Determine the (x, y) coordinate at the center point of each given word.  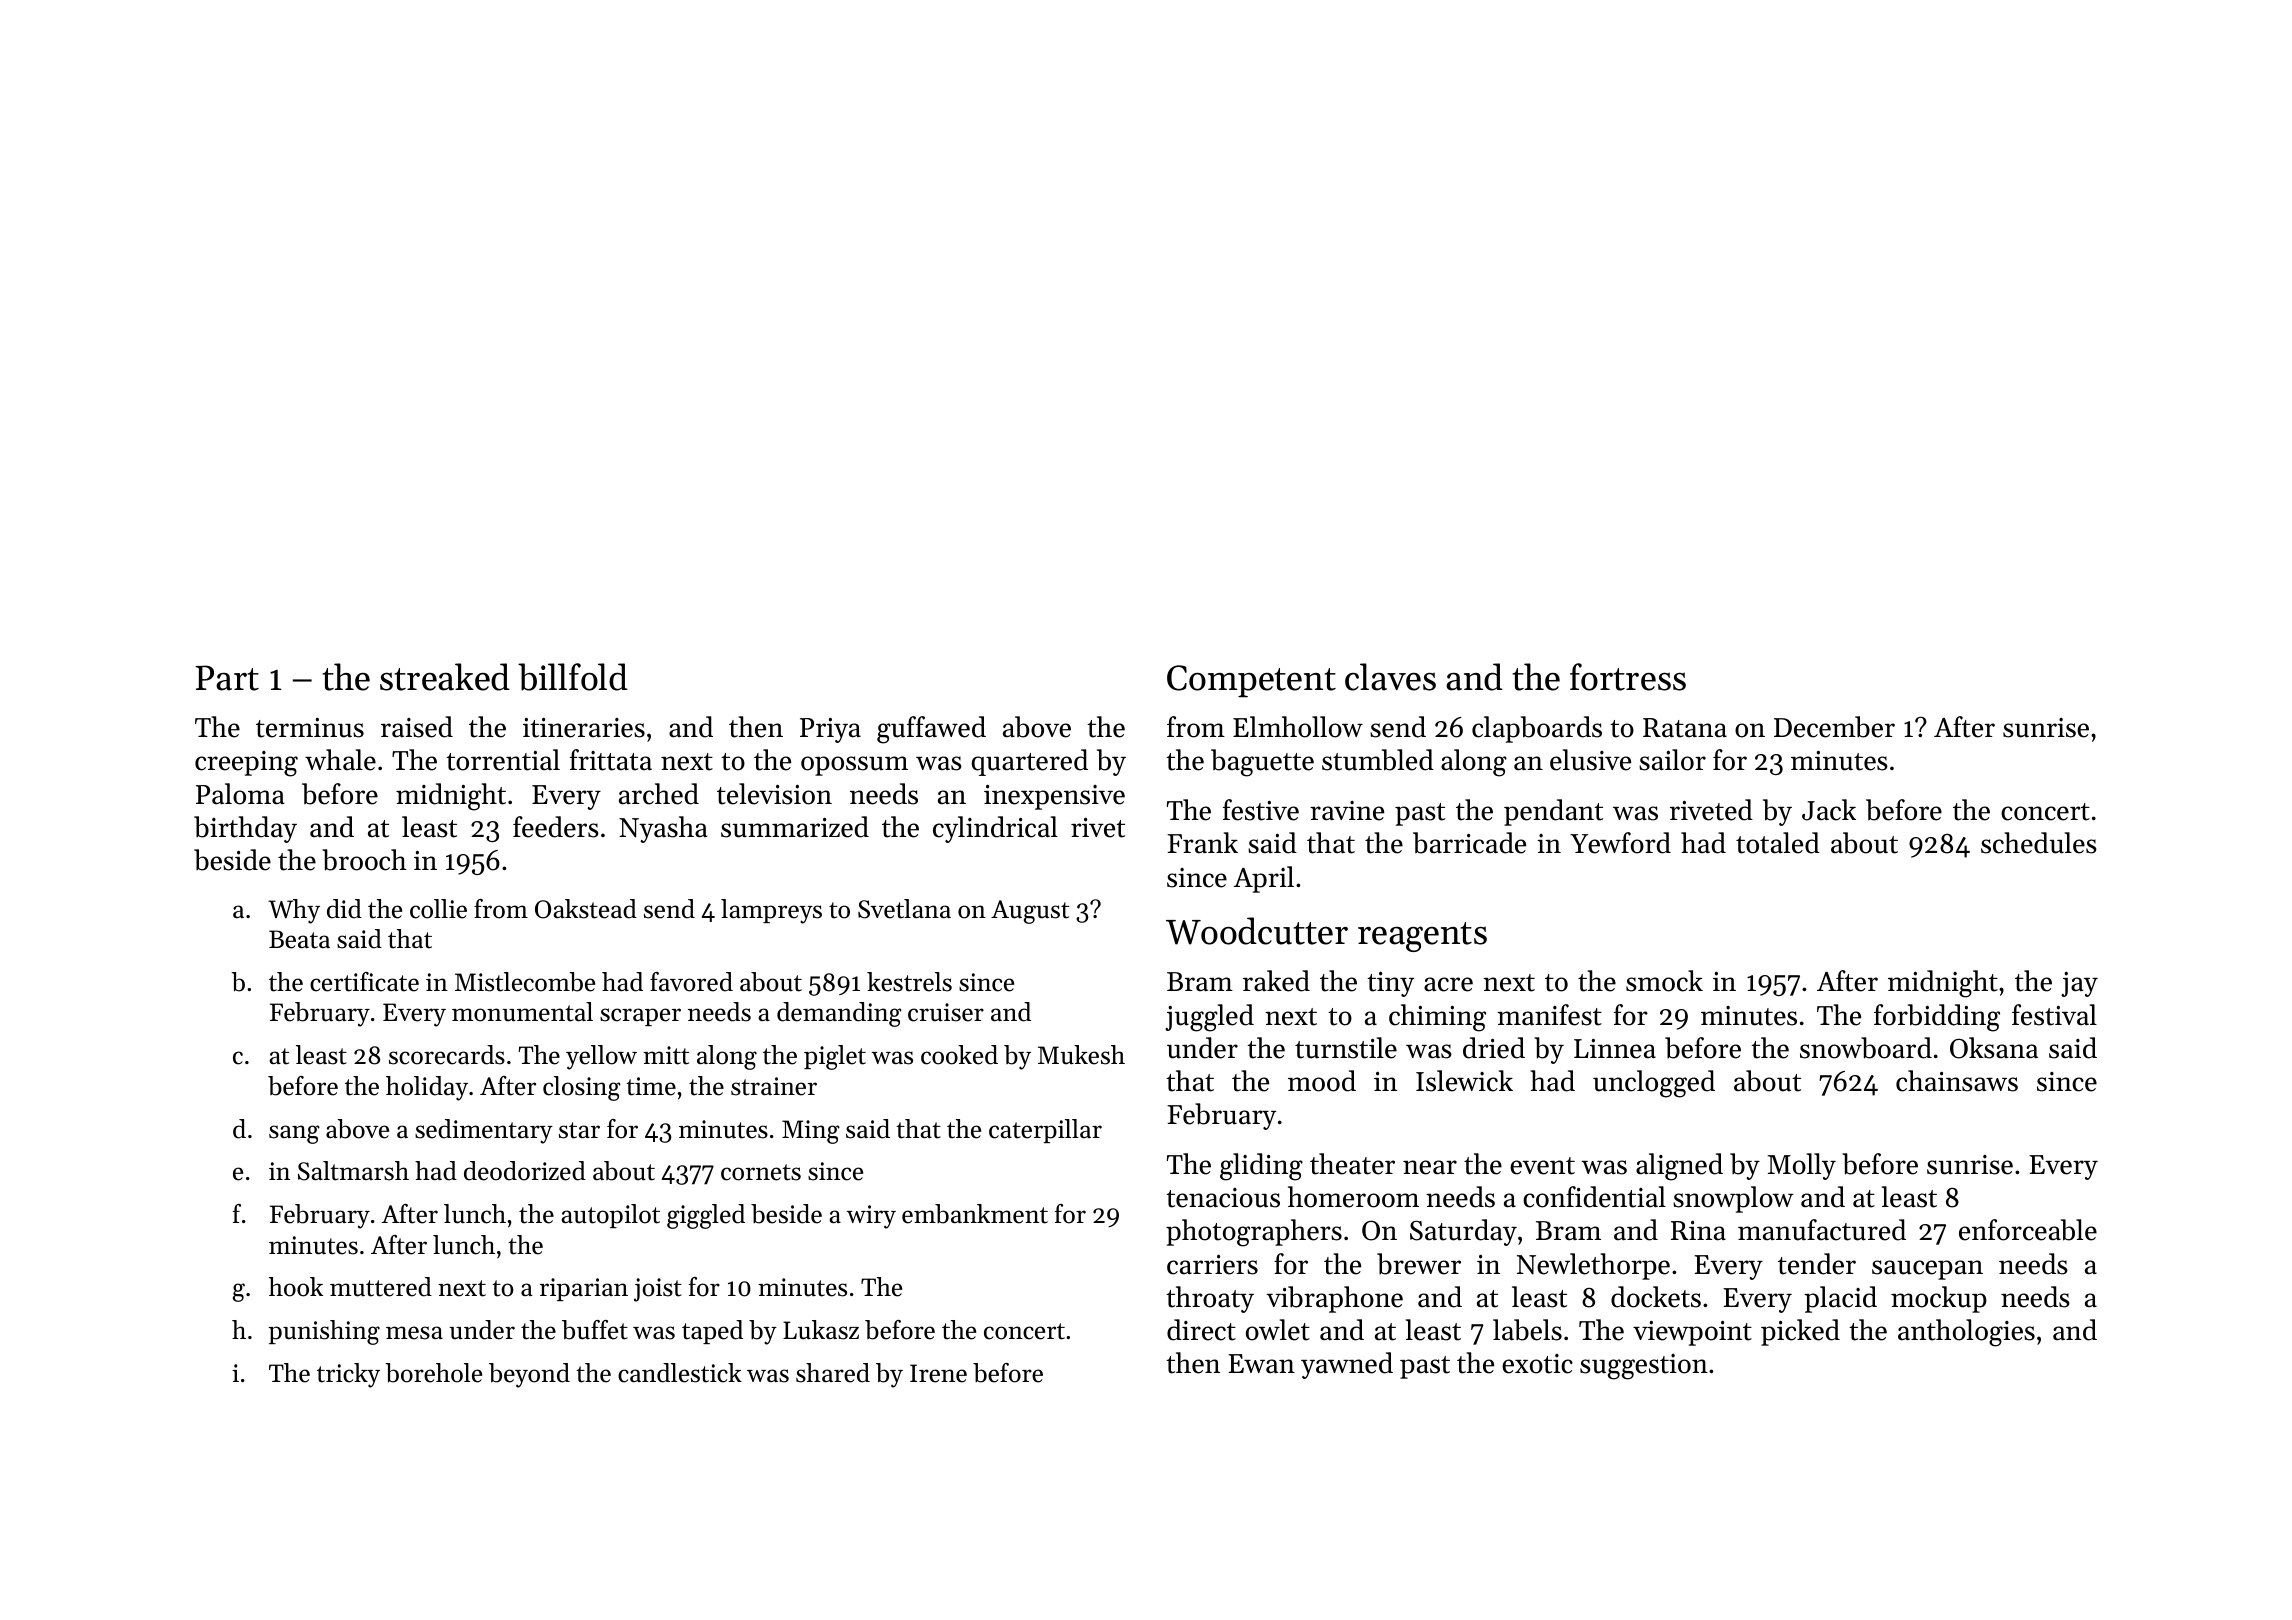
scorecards (447, 1055)
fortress (1628, 677)
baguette (1262, 763)
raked (1276, 981)
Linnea (1615, 1049)
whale (340, 760)
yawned (1347, 1365)
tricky (348, 1375)
